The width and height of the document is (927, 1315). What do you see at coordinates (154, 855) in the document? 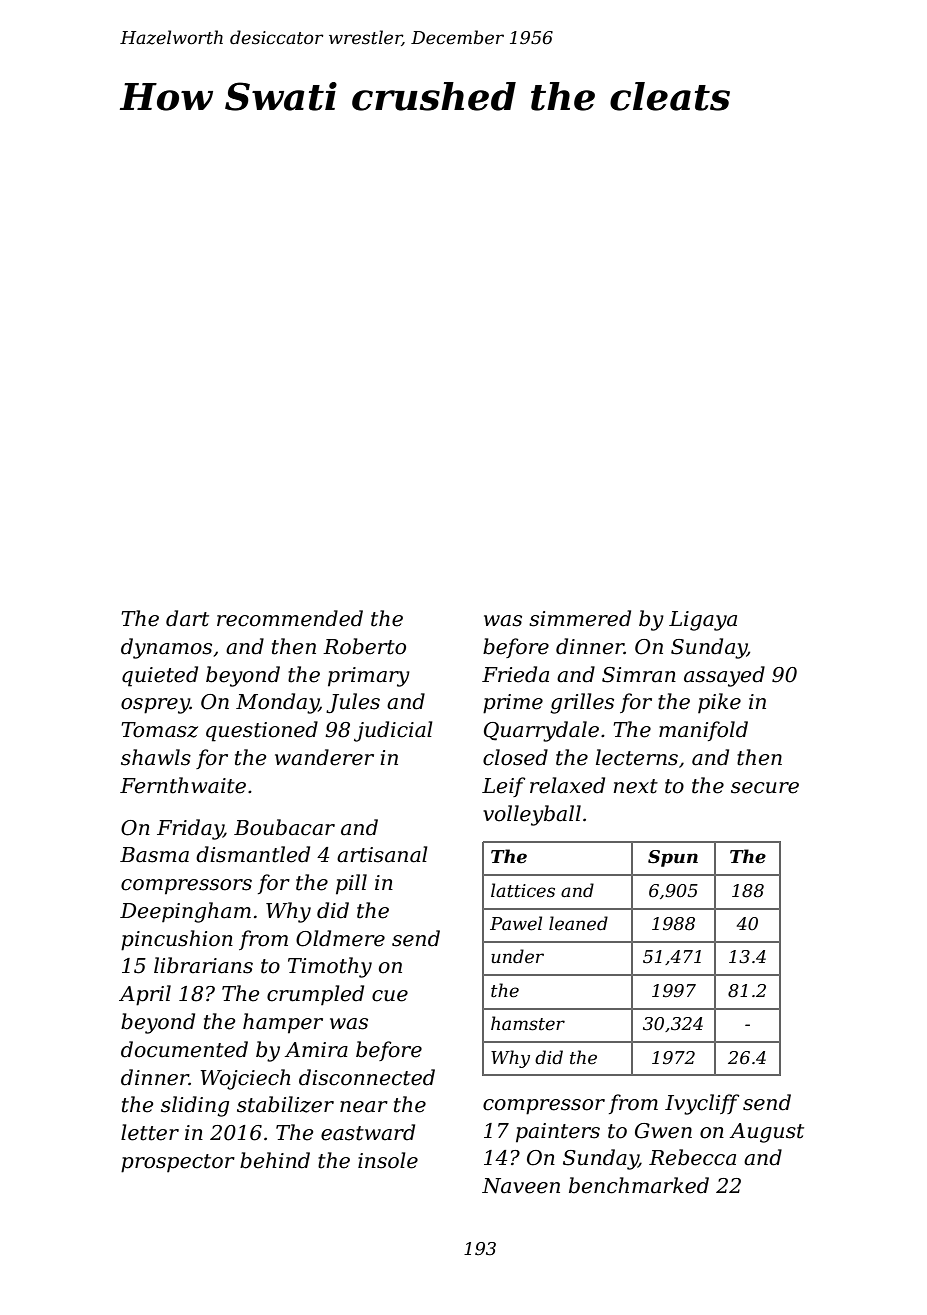
I see `Basma` at bounding box center [154, 855].
